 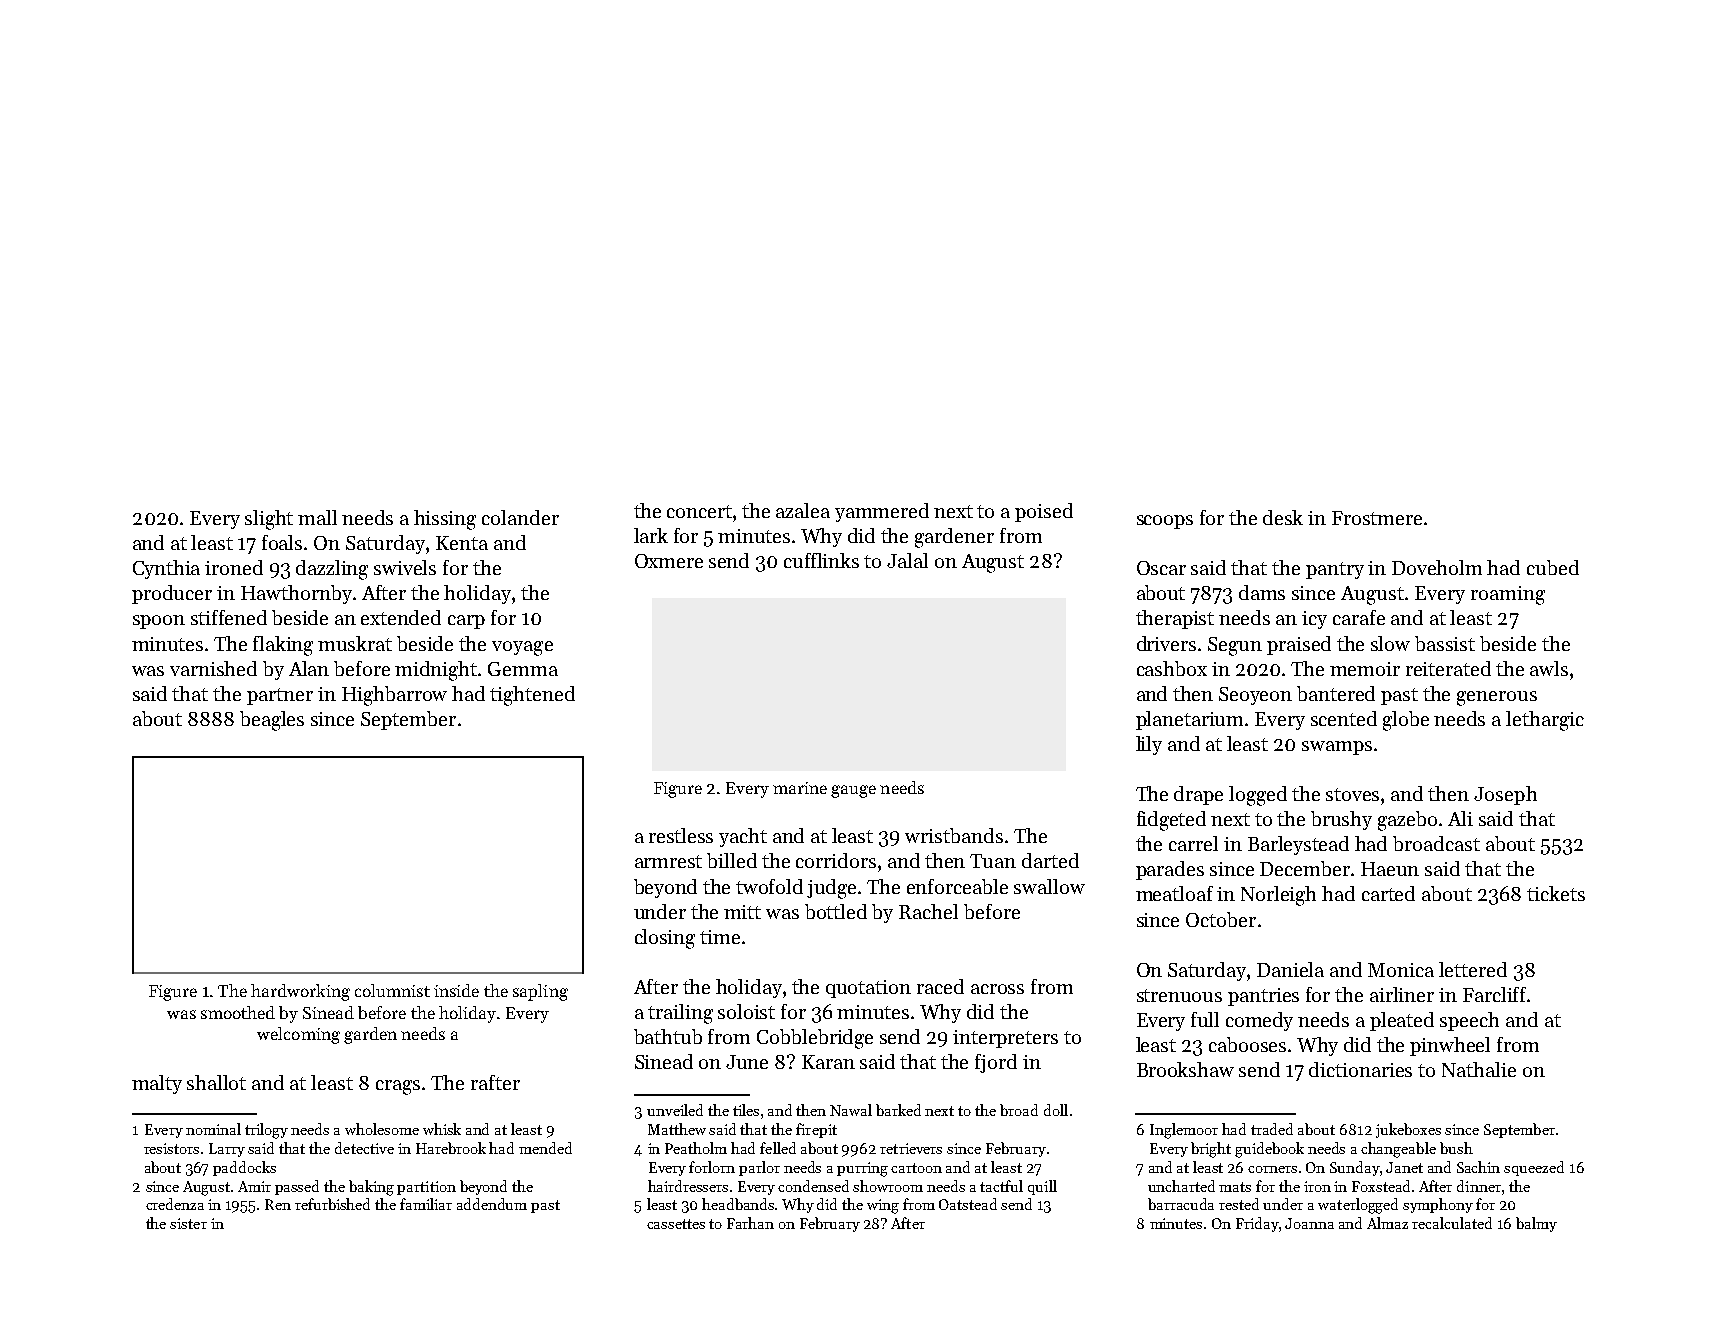 What do you see at coordinates (1044, 512) in the page?
I see `poised` at bounding box center [1044, 512].
